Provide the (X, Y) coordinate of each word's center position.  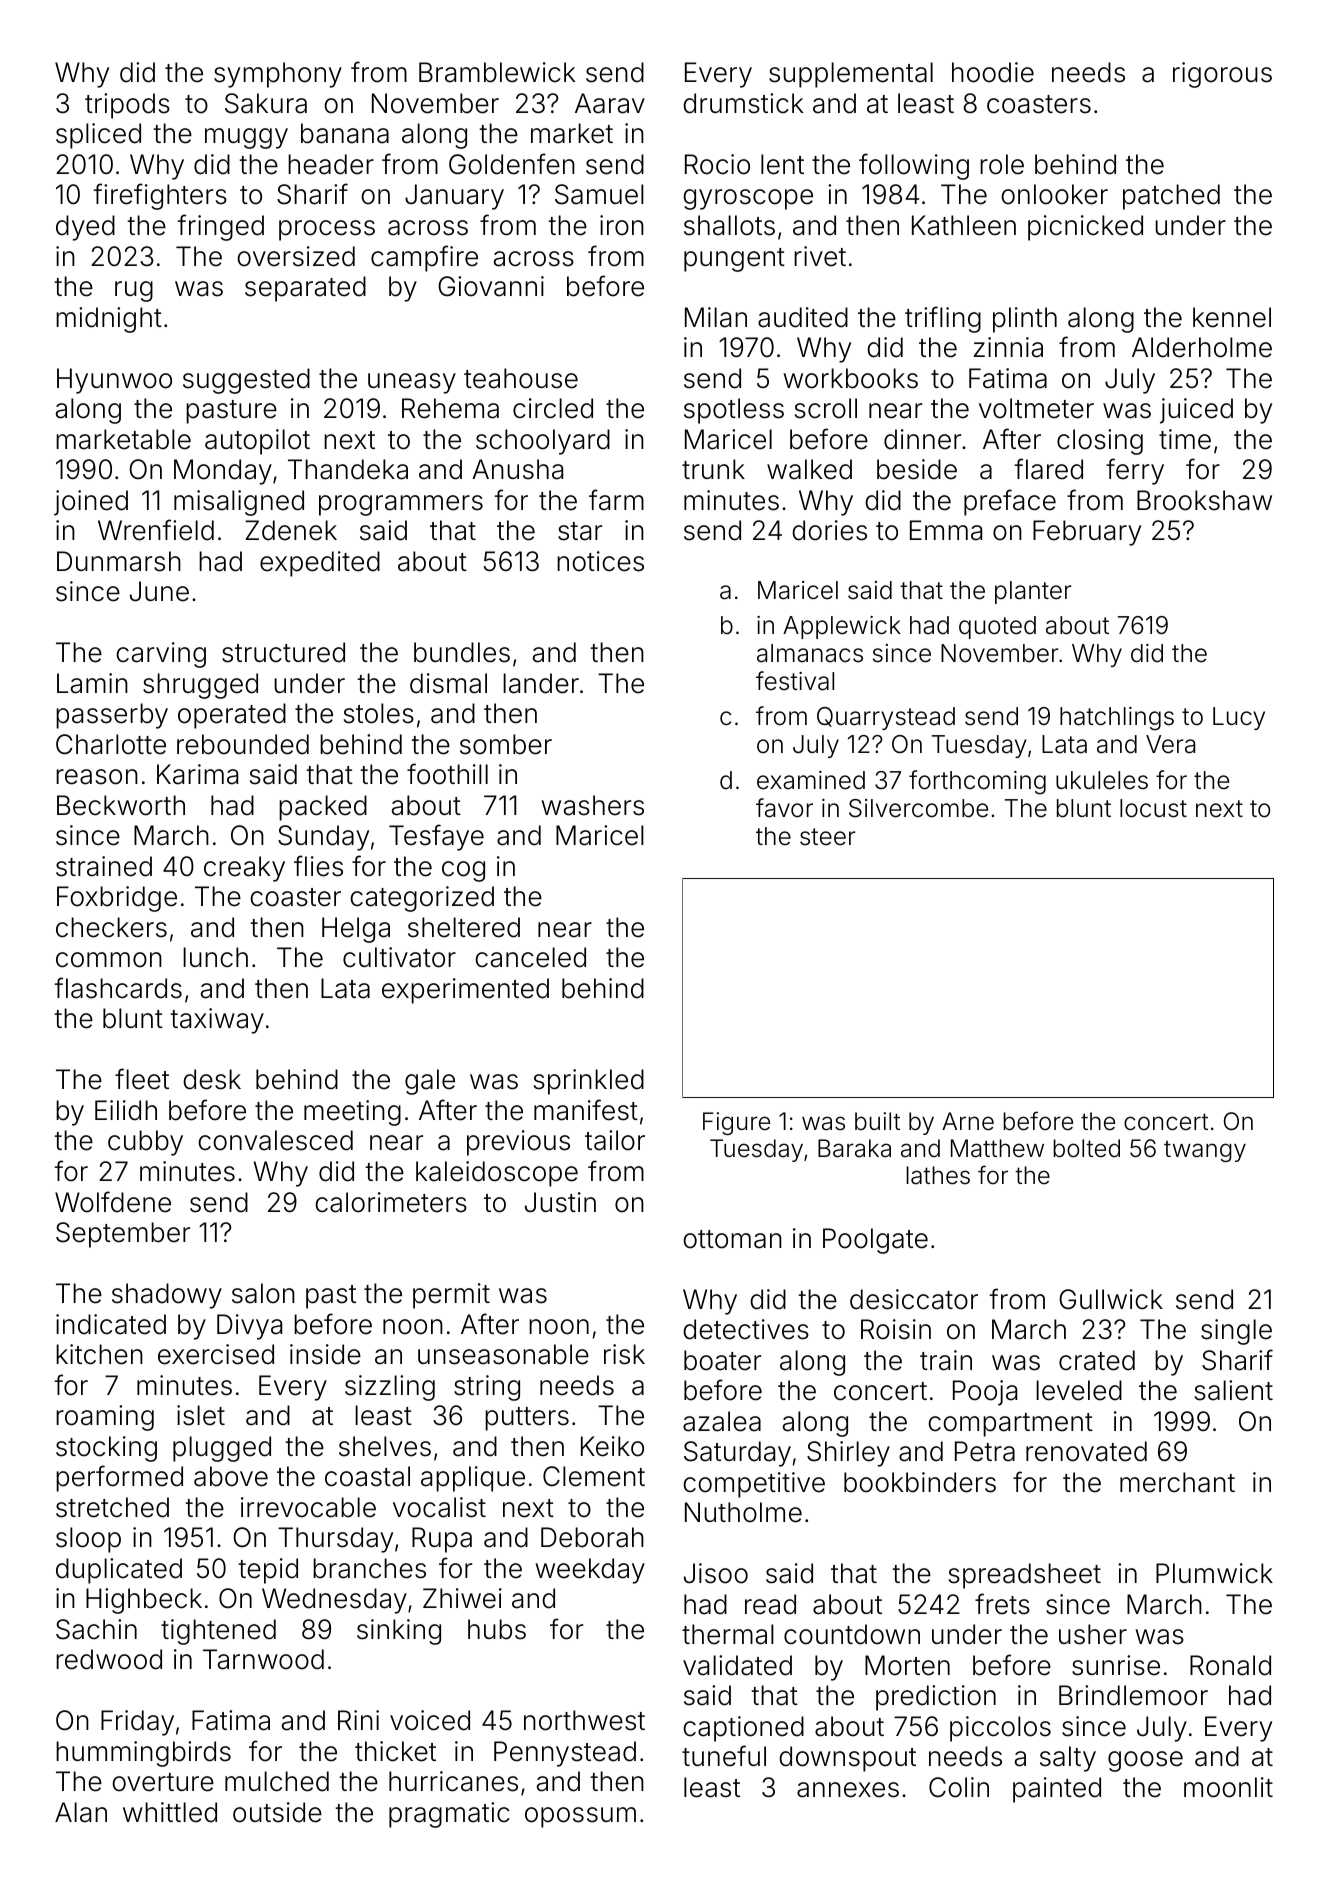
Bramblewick (497, 72)
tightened (218, 1632)
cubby (145, 1143)
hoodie (993, 72)
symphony (278, 75)
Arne (968, 1121)
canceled (530, 957)
